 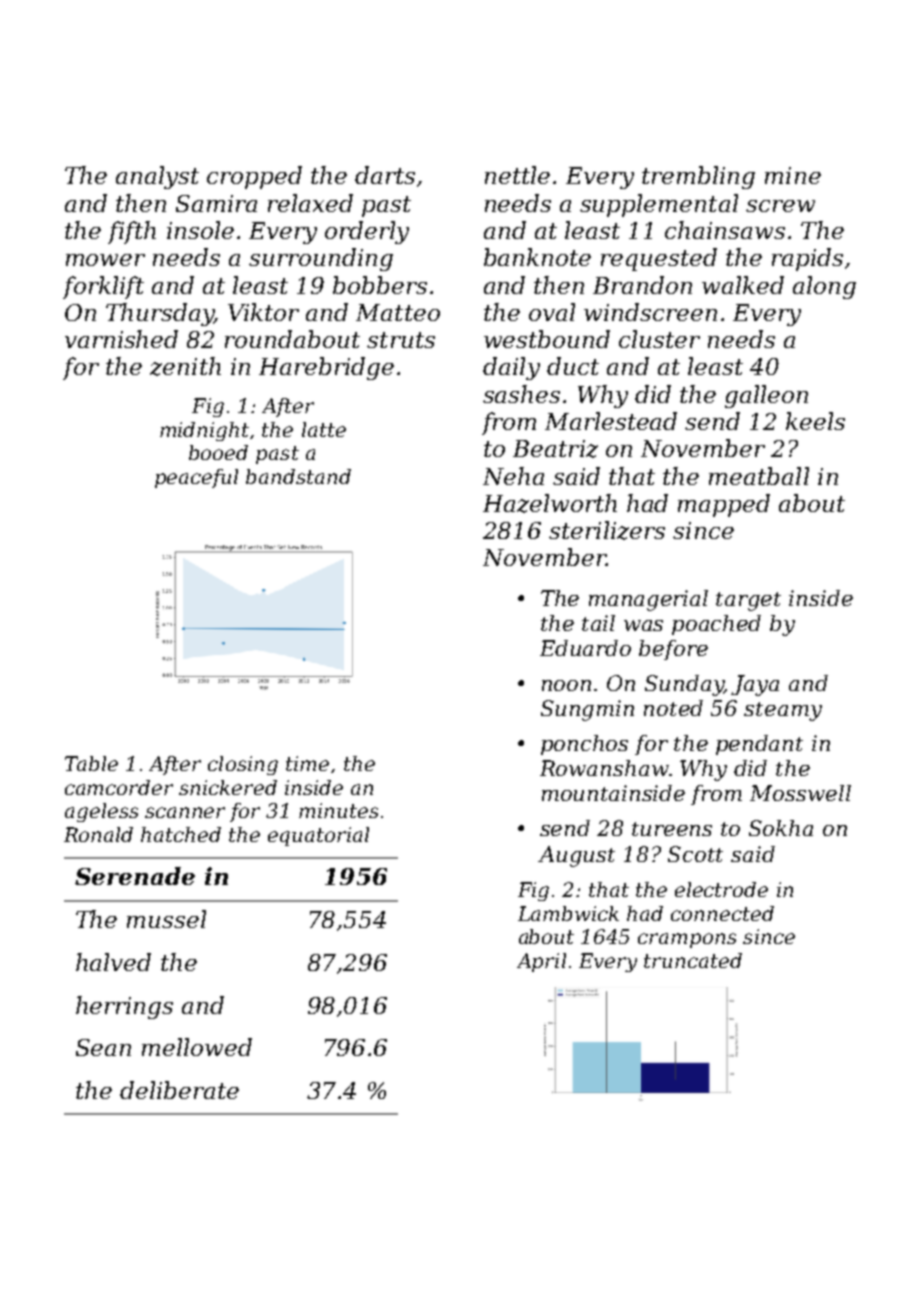 What do you see at coordinates (196, 478) in the screenshot?
I see `peaceful` at bounding box center [196, 478].
